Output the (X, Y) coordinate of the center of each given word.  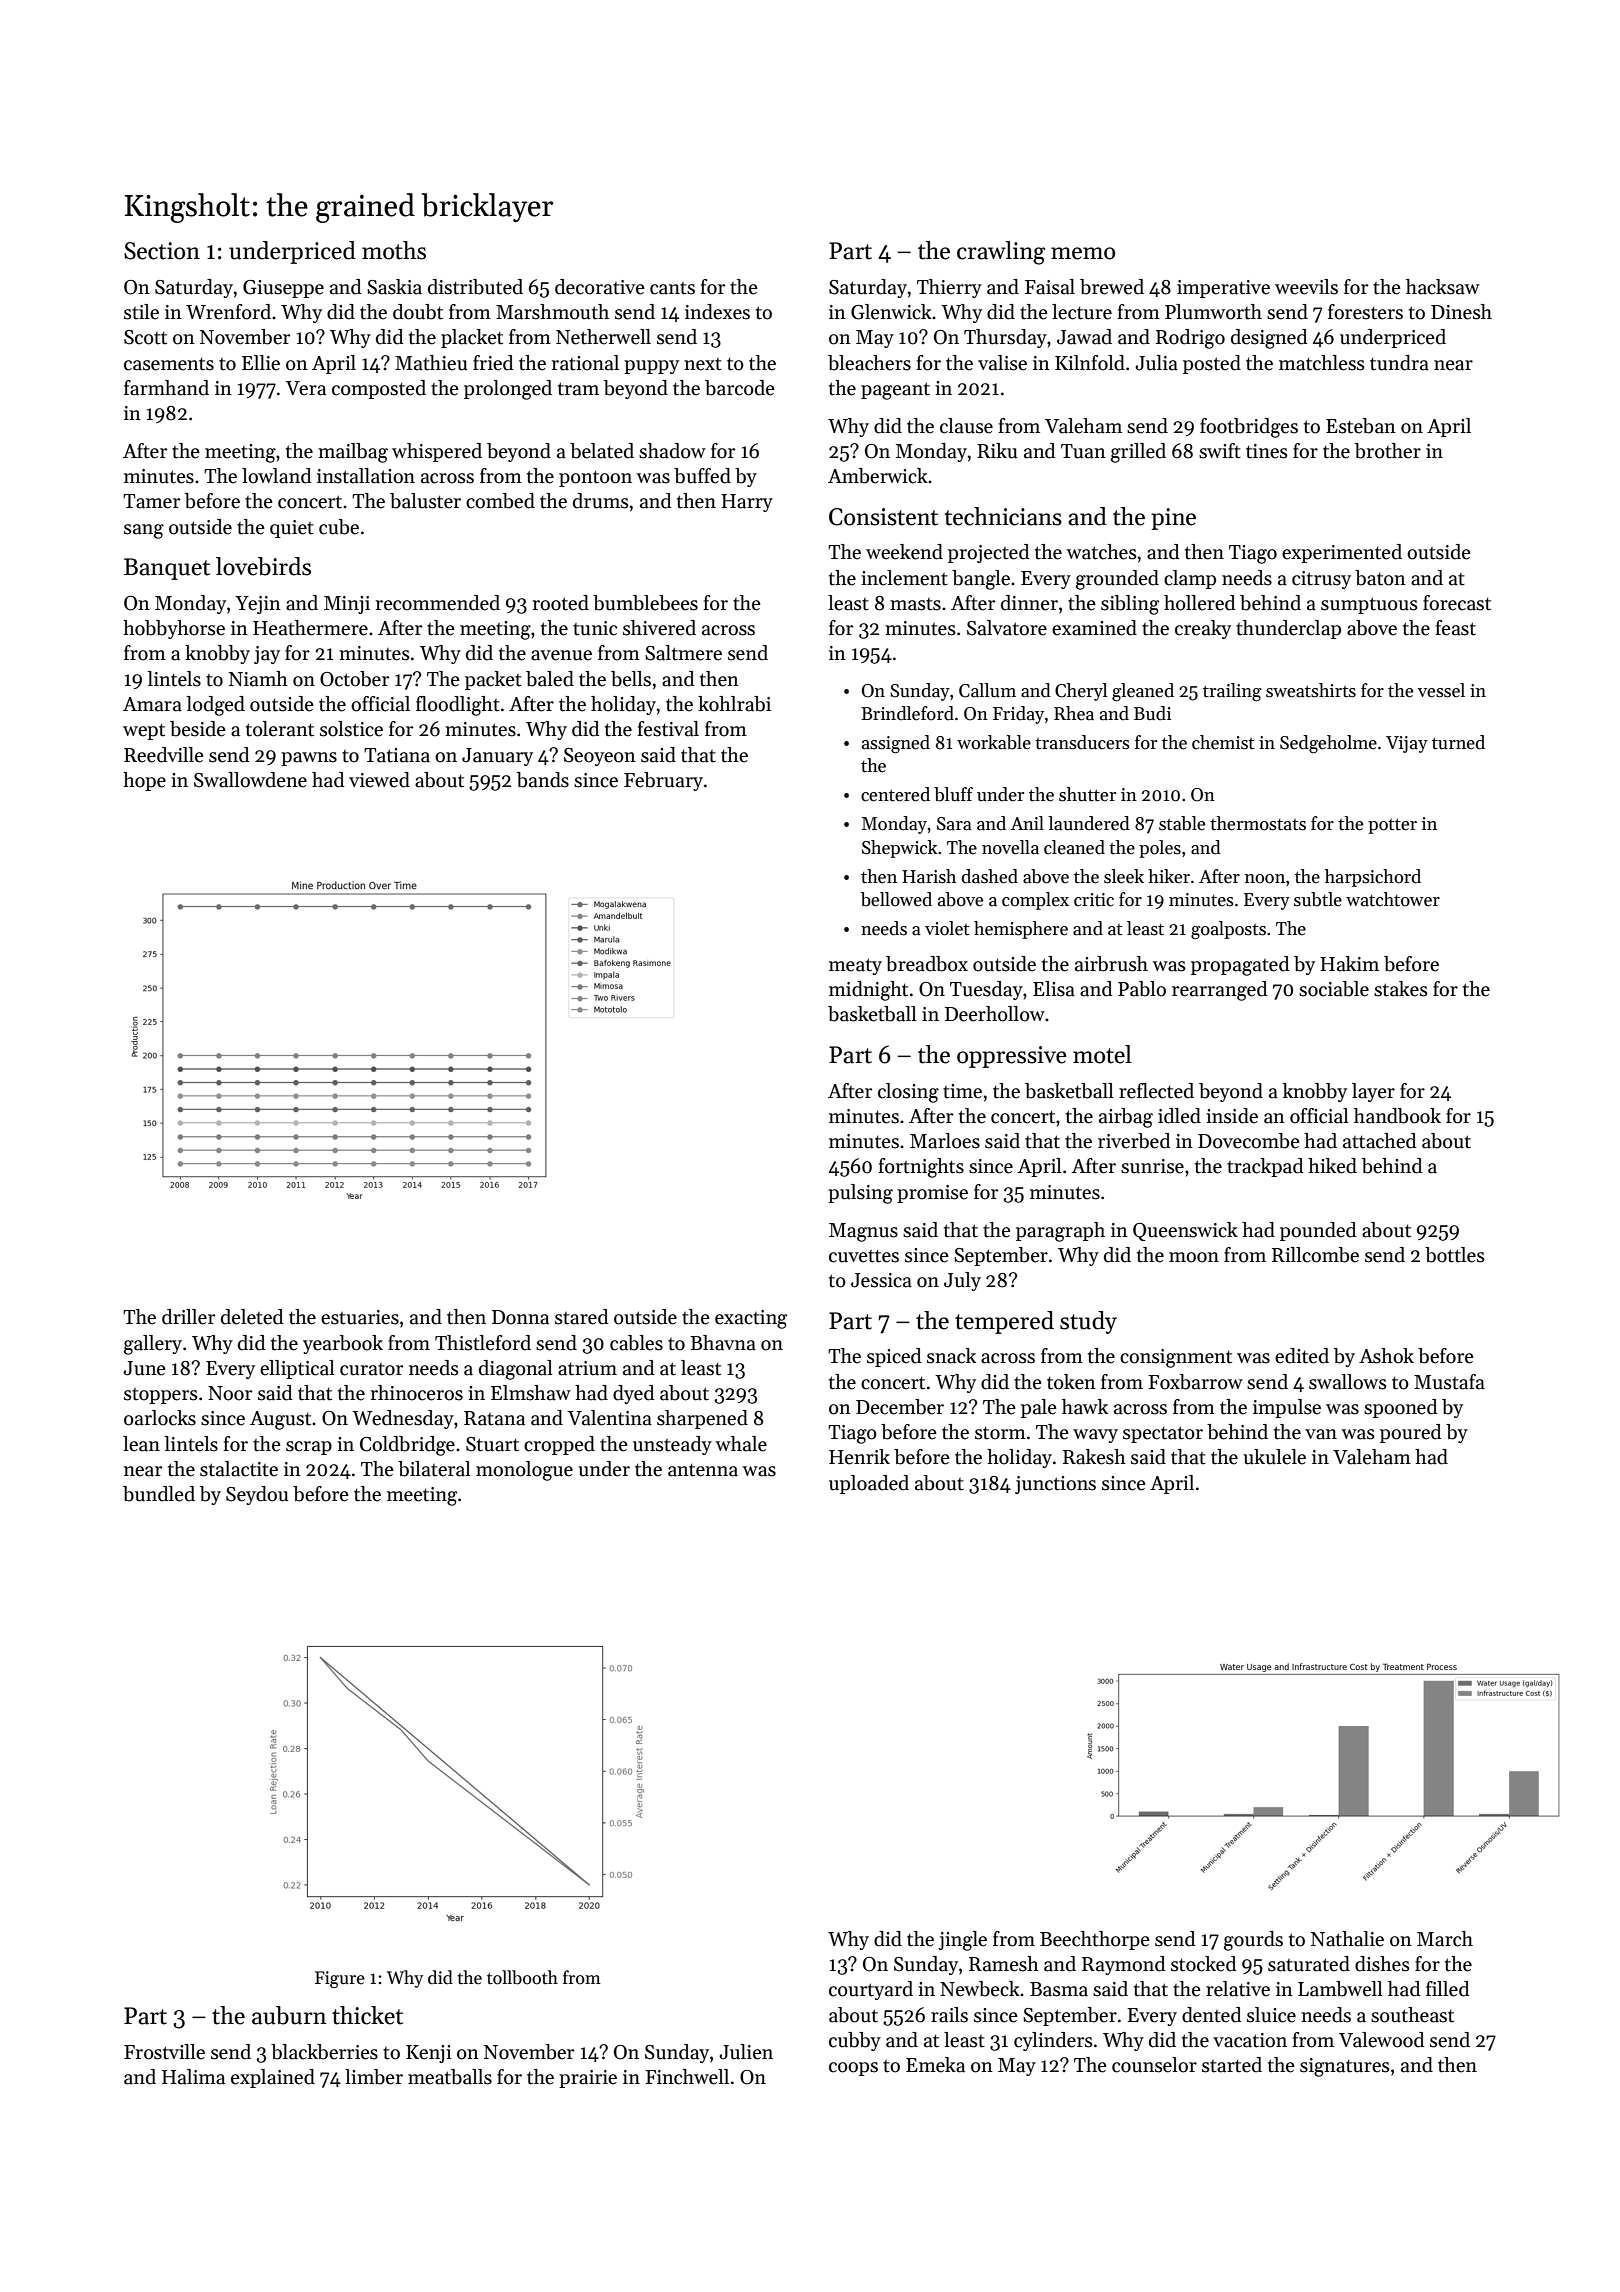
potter (1392, 826)
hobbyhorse (174, 629)
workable (994, 742)
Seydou (257, 1495)
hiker (1169, 876)
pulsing (860, 1194)
